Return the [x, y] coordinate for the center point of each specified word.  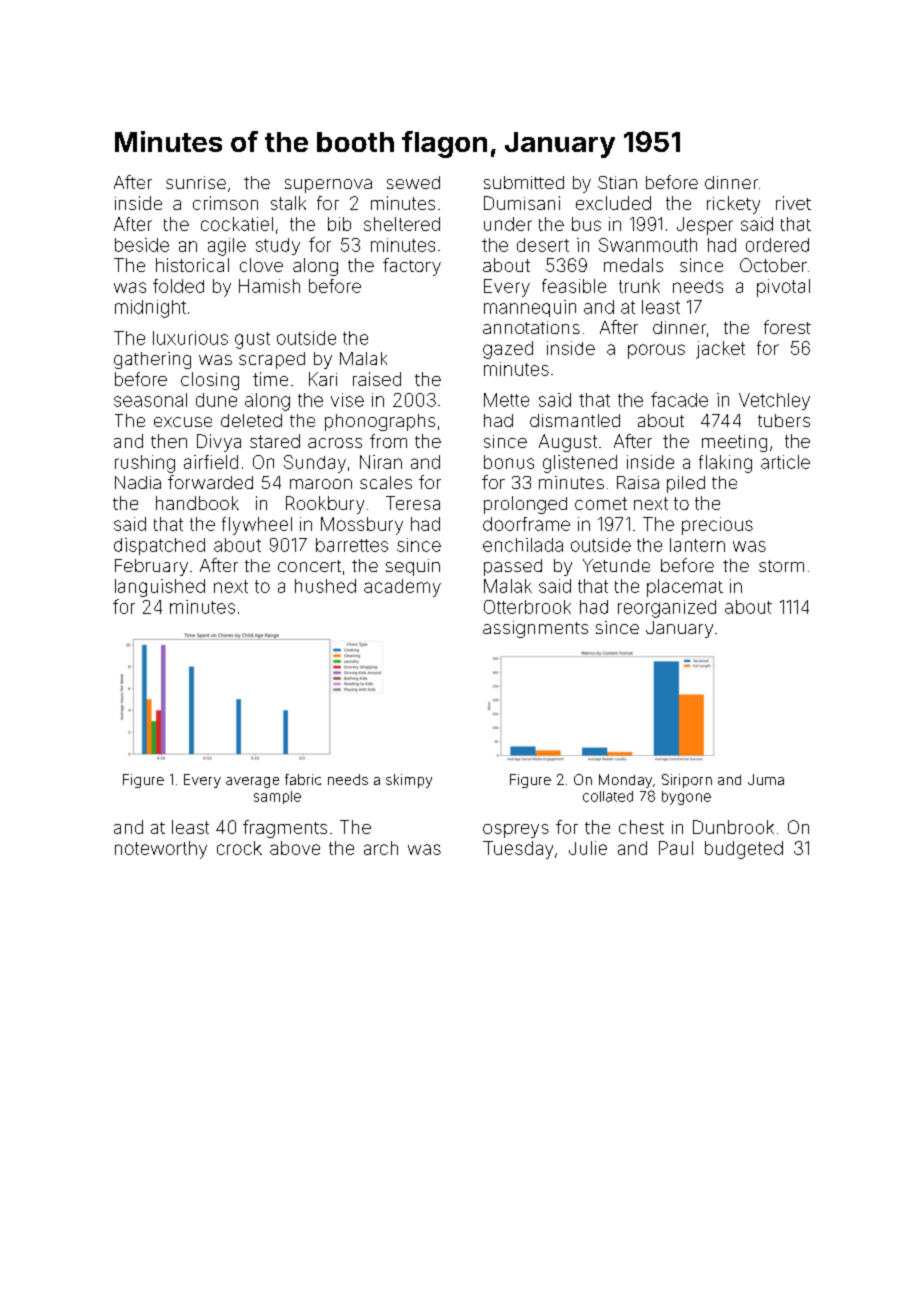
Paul [676, 848]
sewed [413, 182]
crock [239, 848]
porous [656, 351]
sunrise [196, 182]
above [295, 848]
